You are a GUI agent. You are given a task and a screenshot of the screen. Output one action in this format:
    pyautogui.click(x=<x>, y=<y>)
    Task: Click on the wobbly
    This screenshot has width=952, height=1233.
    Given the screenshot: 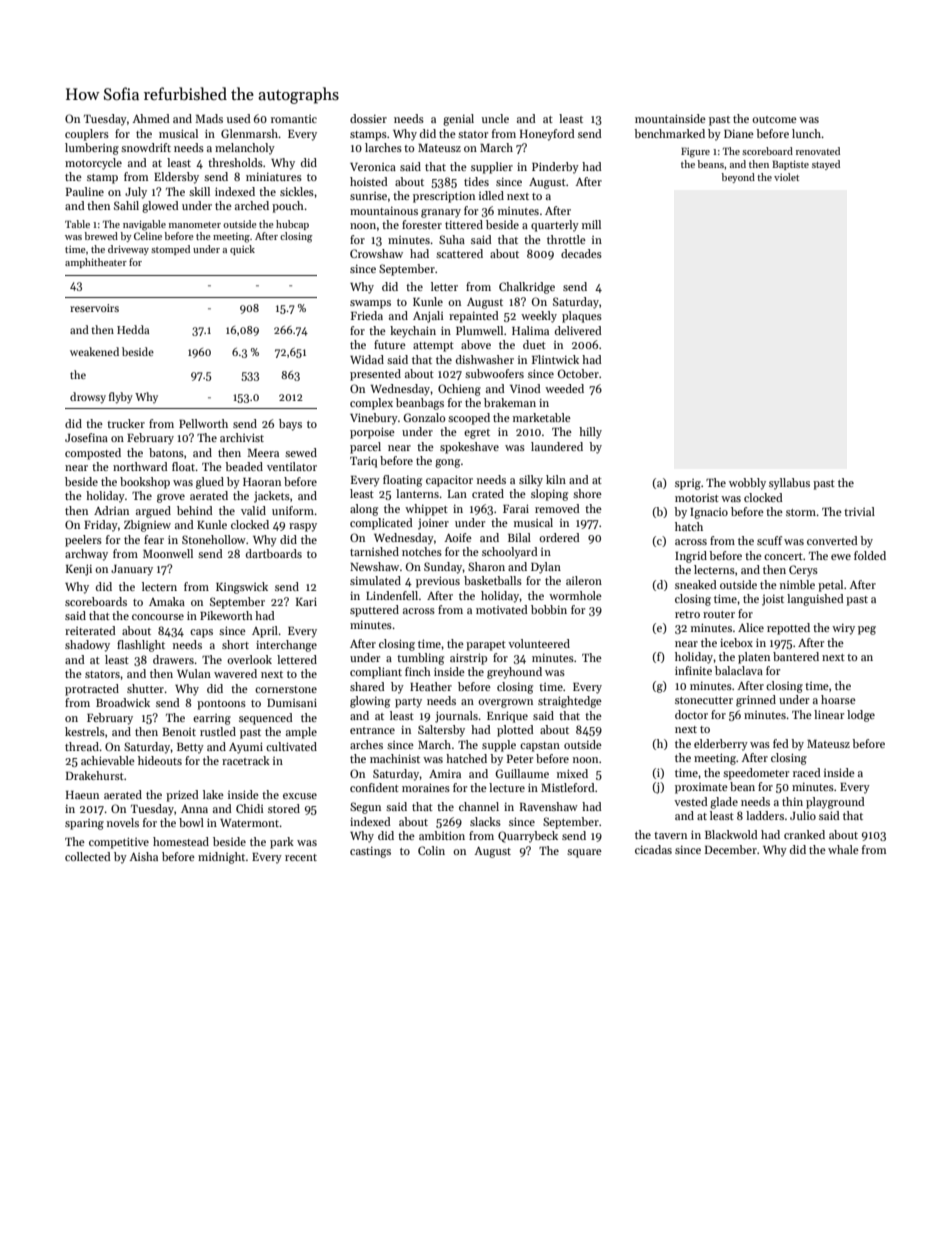 What is the action you would take?
    pyautogui.click(x=747, y=484)
